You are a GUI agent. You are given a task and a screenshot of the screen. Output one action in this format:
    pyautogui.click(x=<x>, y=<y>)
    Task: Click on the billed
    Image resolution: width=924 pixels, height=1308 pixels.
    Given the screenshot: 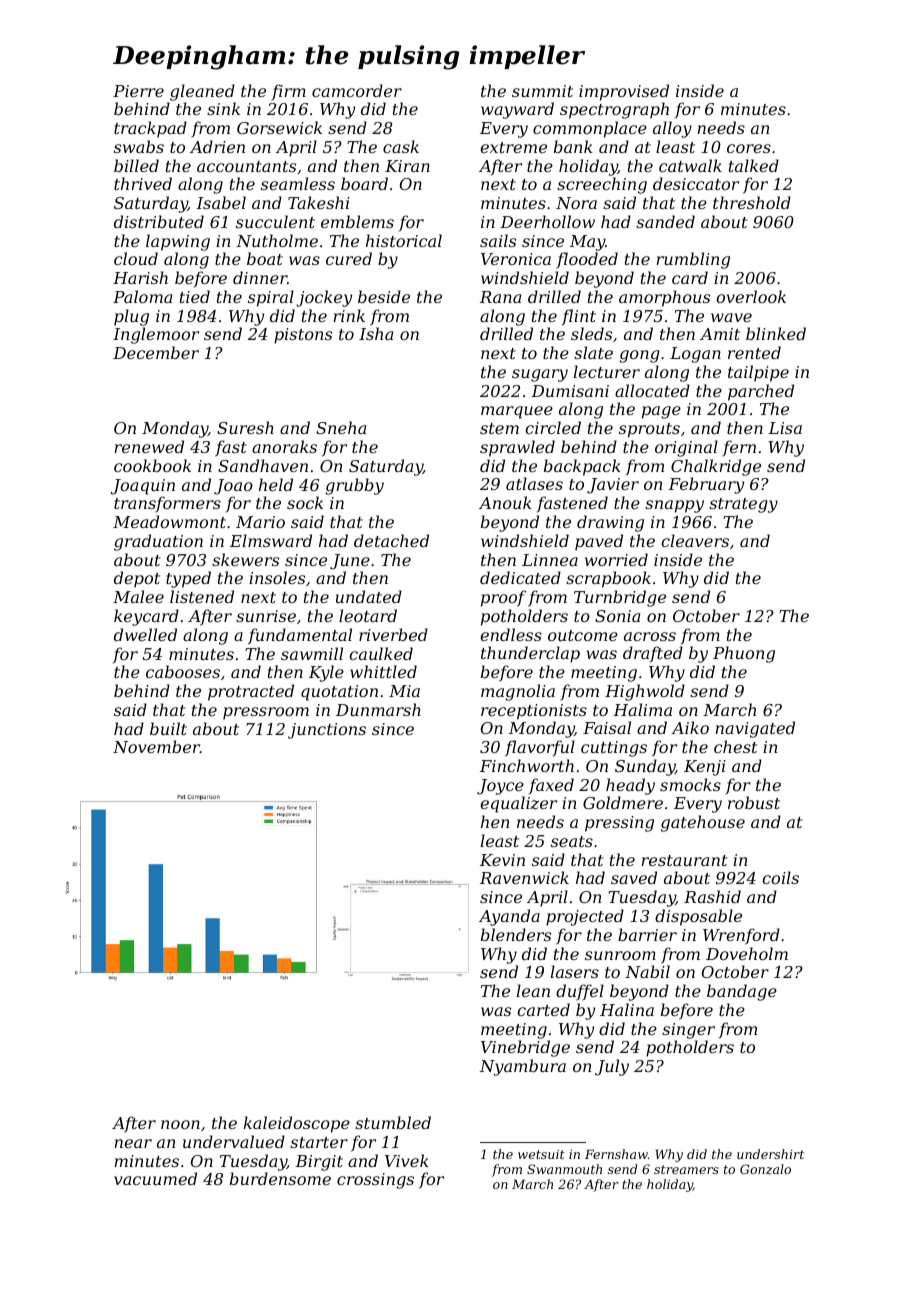 What is the action you would take?
    pyautogui.click(x=136, y=165)
